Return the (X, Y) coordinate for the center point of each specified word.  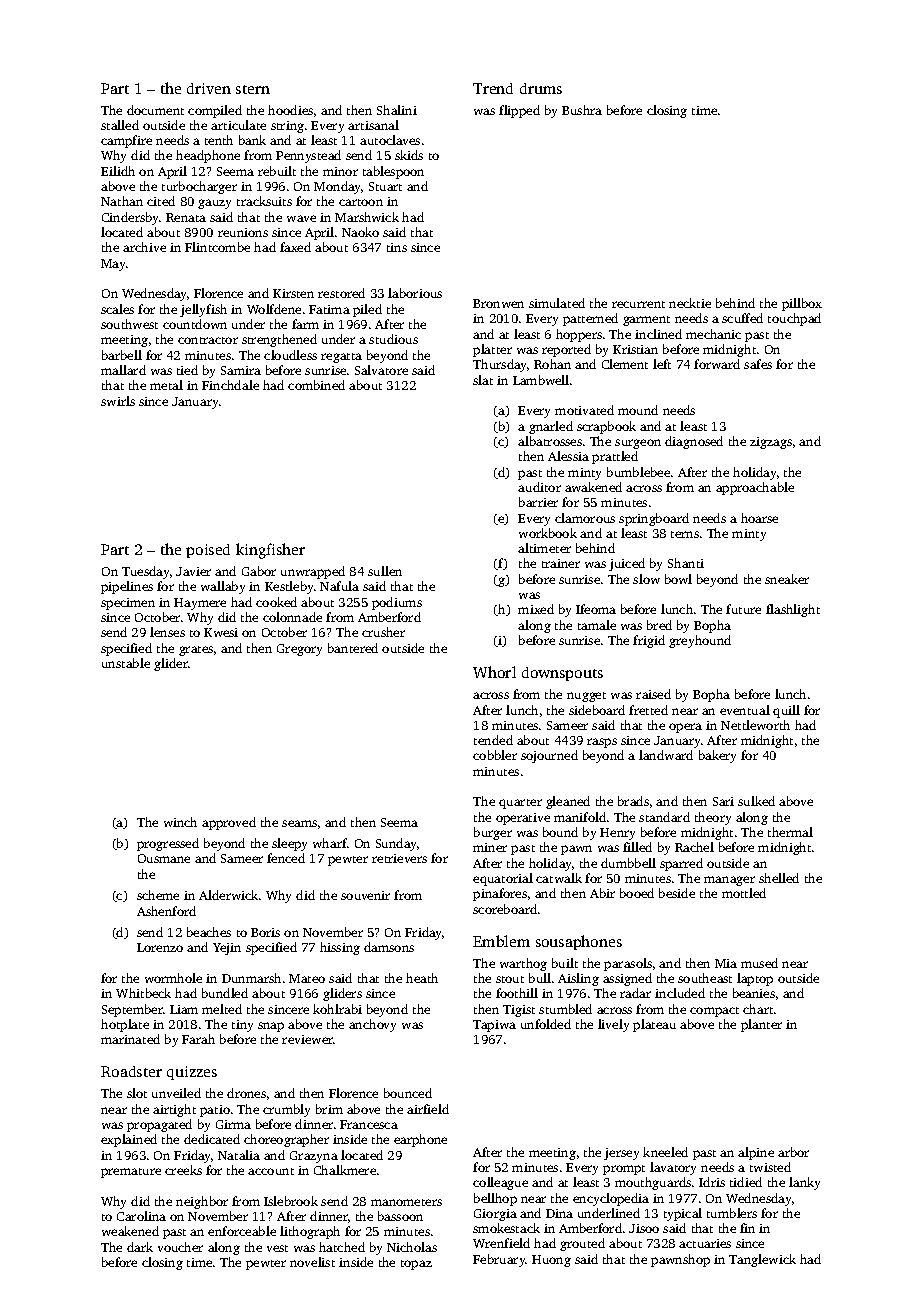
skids (409, 155)
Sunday (396, 844)
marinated (130, 1039)
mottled (744, 893)
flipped (519, 111)
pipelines (127, 587)
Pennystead (308, 156)
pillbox (802, 304)
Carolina (141, 1216)
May (113, 265)
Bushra (582, 110)
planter (761, 1025)
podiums (397, 603)
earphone (420, 1140)
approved (229, 823)
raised (653, 694)
